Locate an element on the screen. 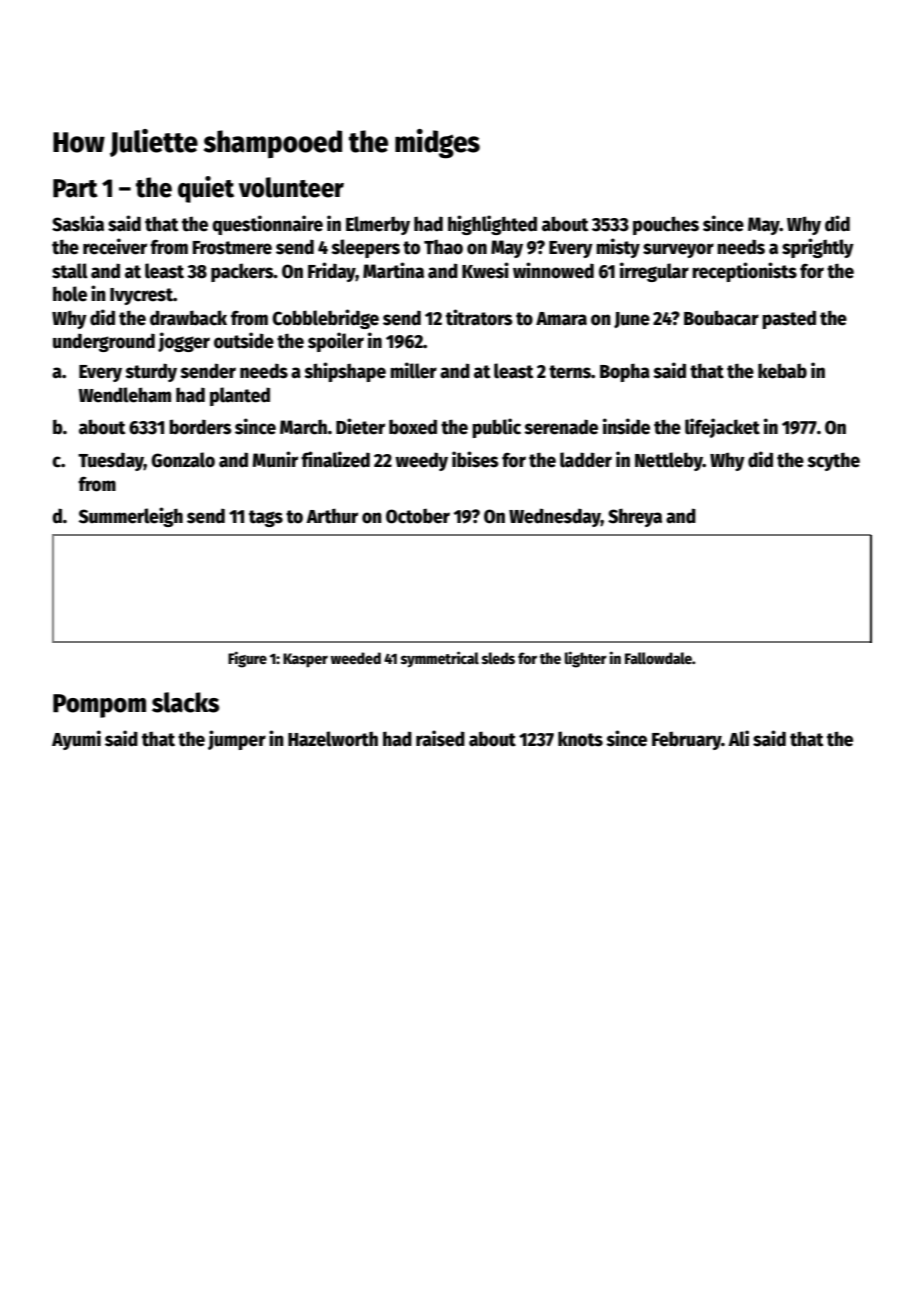 The image size is (924, 1314). Figure is located at coordinates (247, 659).
